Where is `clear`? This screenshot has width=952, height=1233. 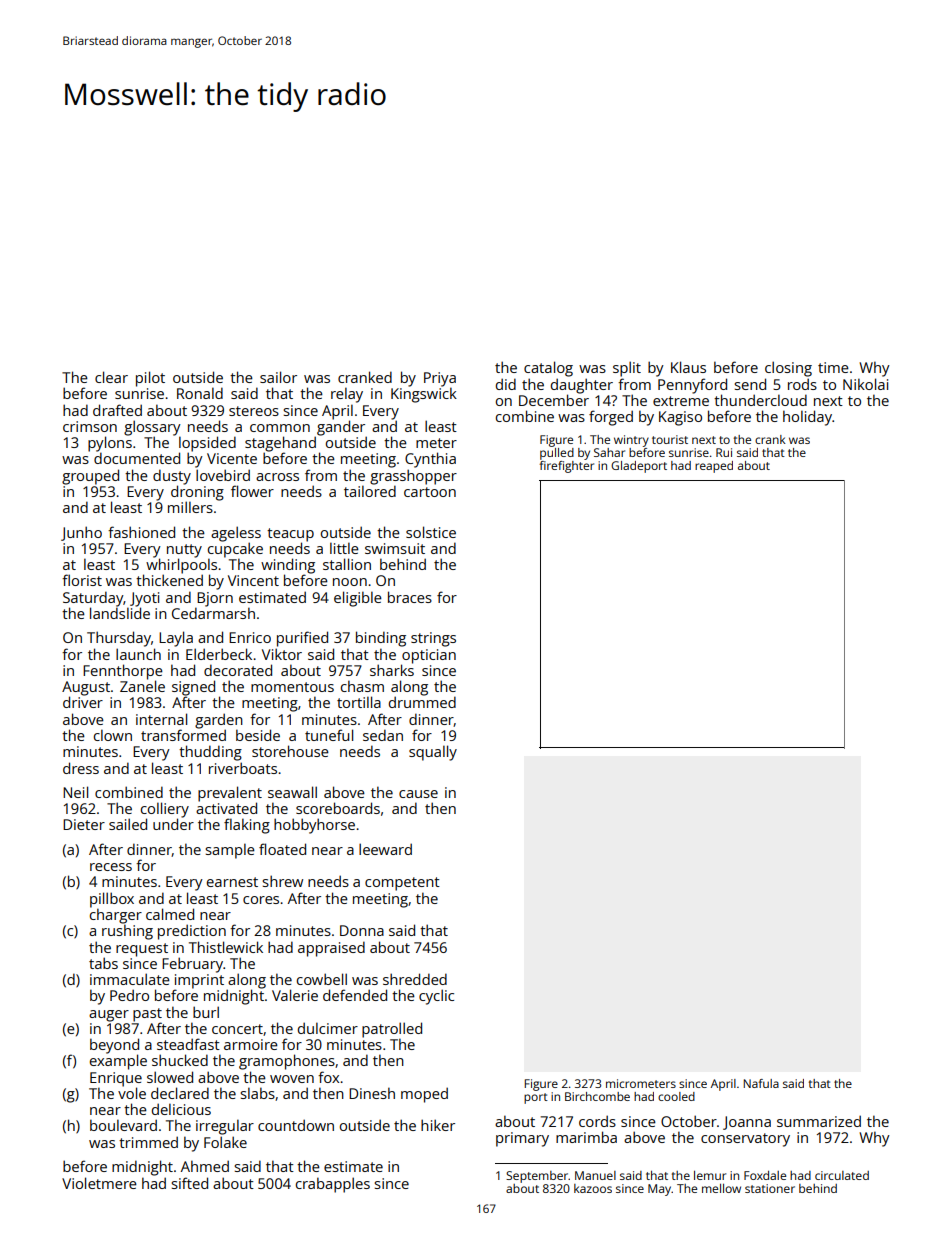 clear is located at coordinates (111, 377).
